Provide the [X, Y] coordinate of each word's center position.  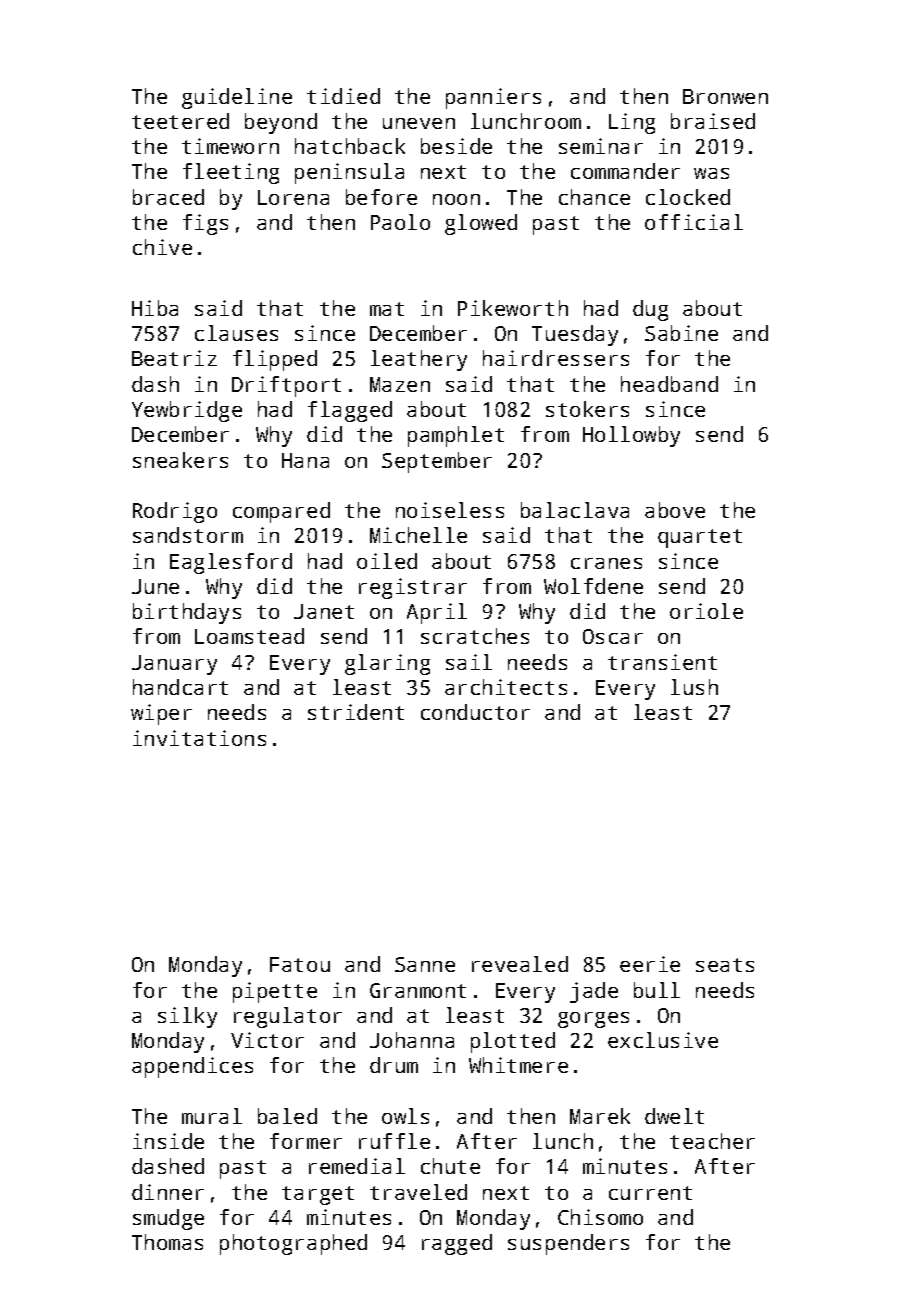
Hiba [155, 308]
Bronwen [725, 96]
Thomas [167, 1242]
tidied [343, 96]
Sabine [681, 333]
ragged [457, 1244]
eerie [650, 964]
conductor [475, 712]
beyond [281, 123]
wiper [161, 714]
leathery [419, 360]
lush [694, 687]
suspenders [568, 1244]
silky [187, 1017]
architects [506, 687]
